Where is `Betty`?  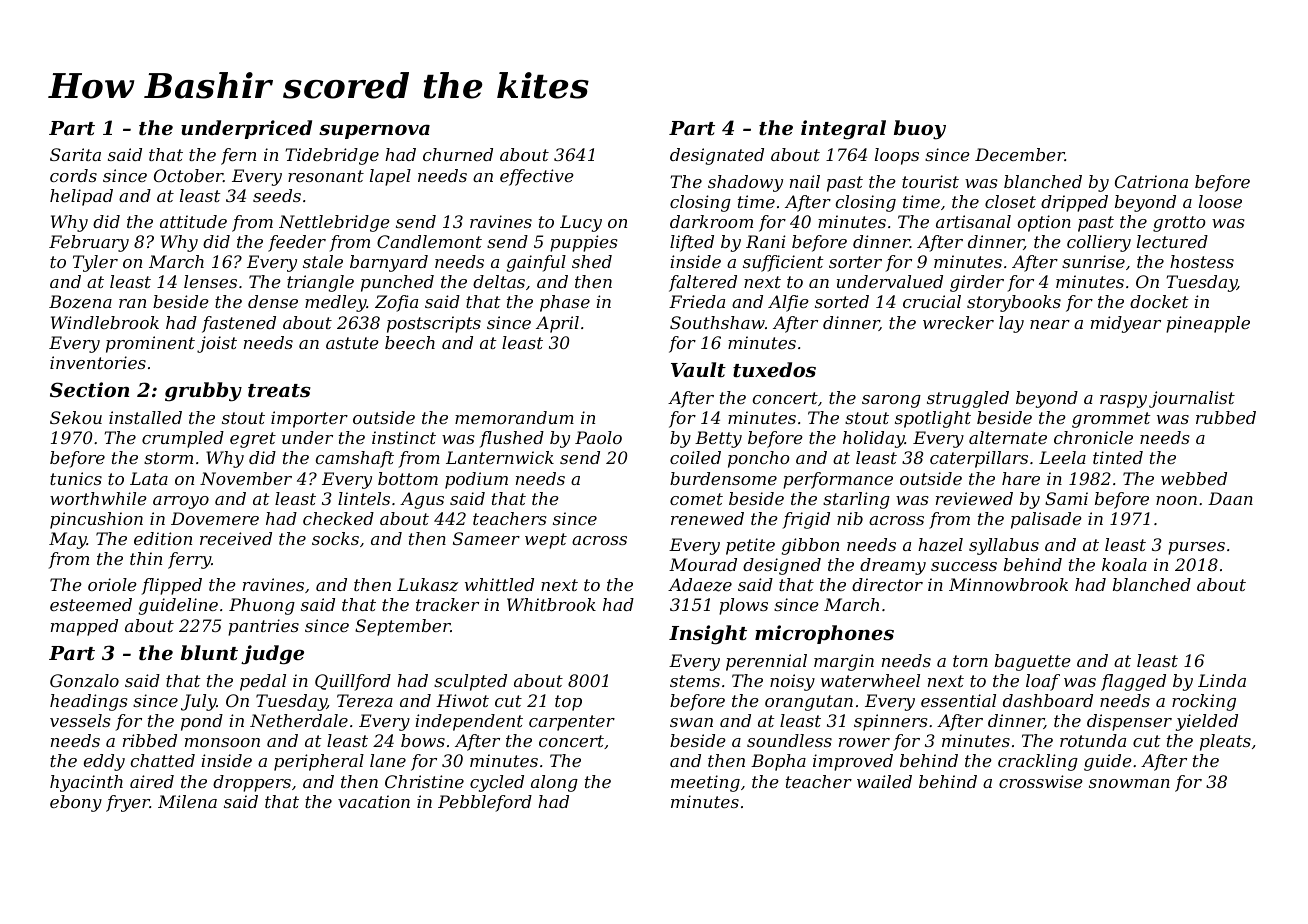
Betty is located at coordinates (718, 439).
